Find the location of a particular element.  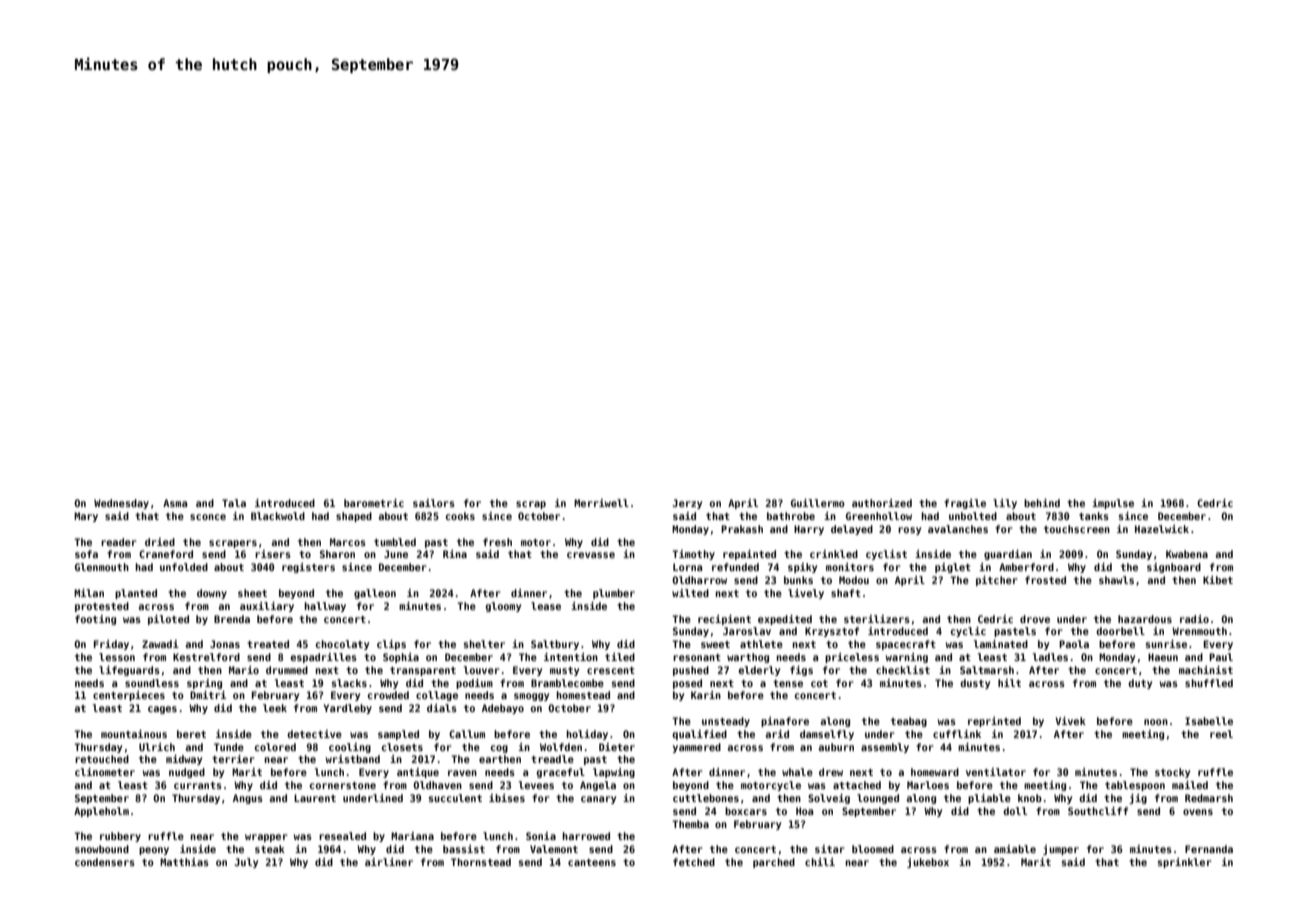

louver is located at coordinates (482, 670).
